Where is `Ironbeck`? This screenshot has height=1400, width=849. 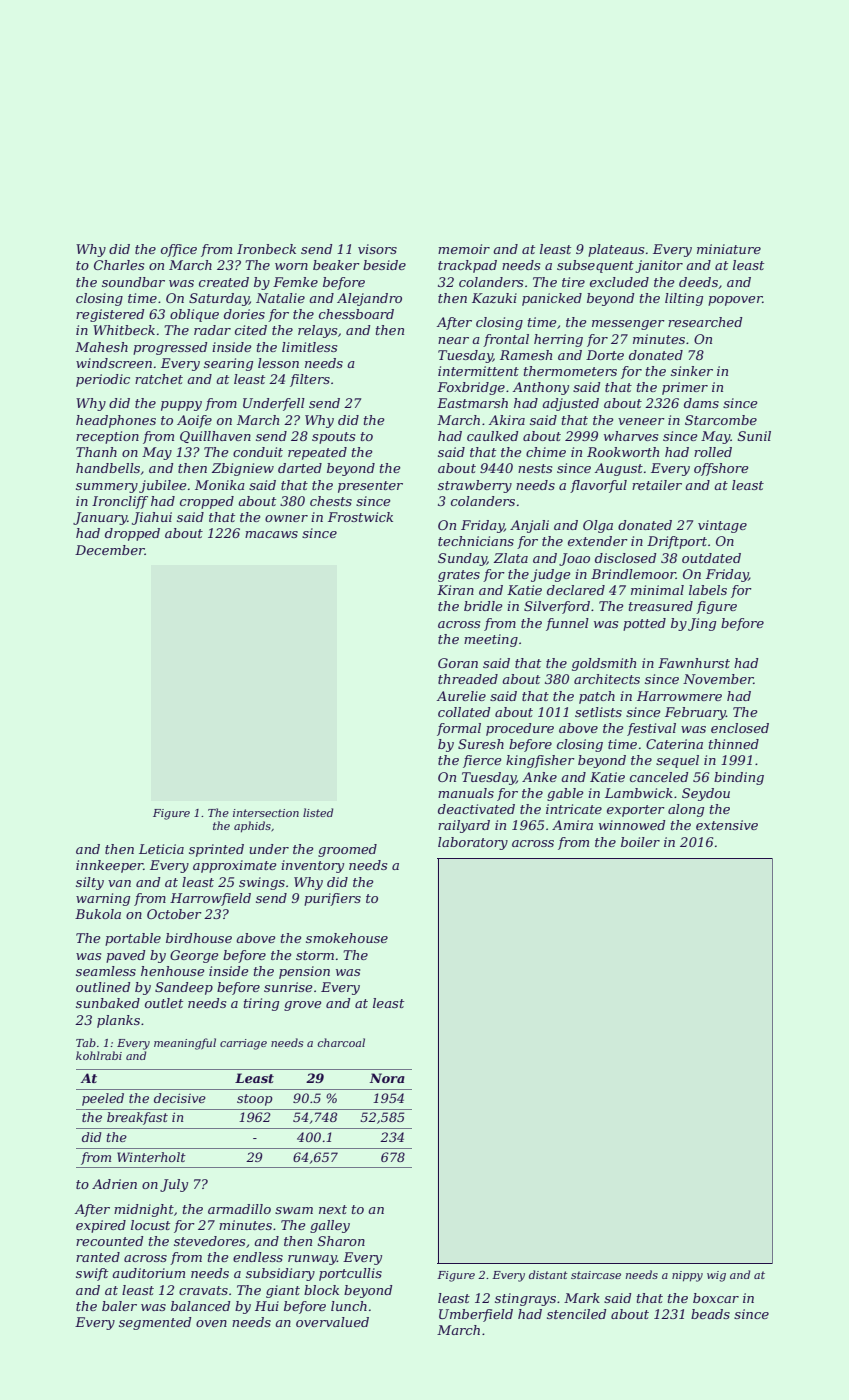 Ironbeck is located at coordinates (266, 249).
